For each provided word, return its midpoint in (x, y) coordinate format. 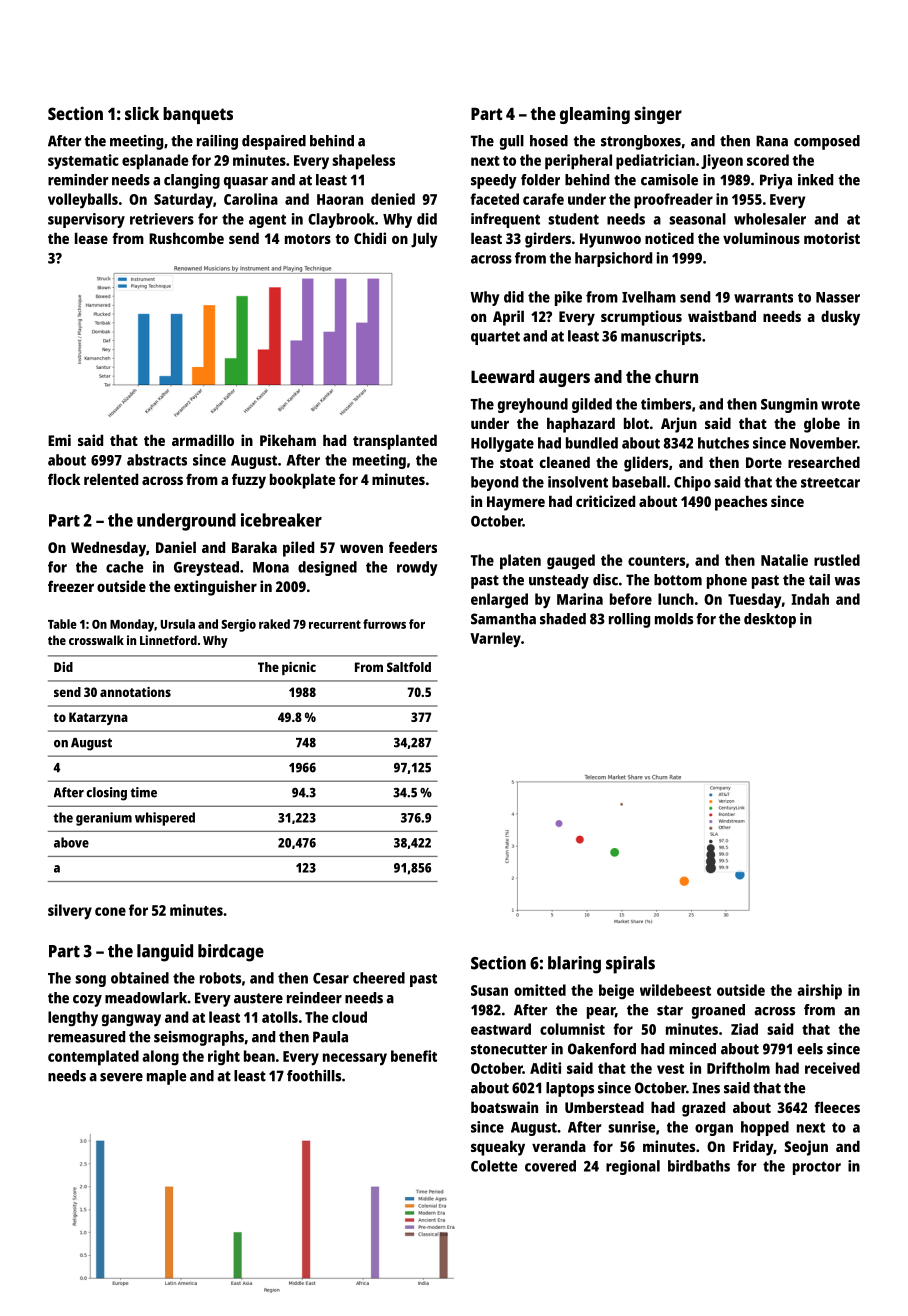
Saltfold (409, 667)
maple (166, 1077)
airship (819, 992)
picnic (299, 668)
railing (217, 142)
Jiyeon (722, 162)
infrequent (505, 220)
